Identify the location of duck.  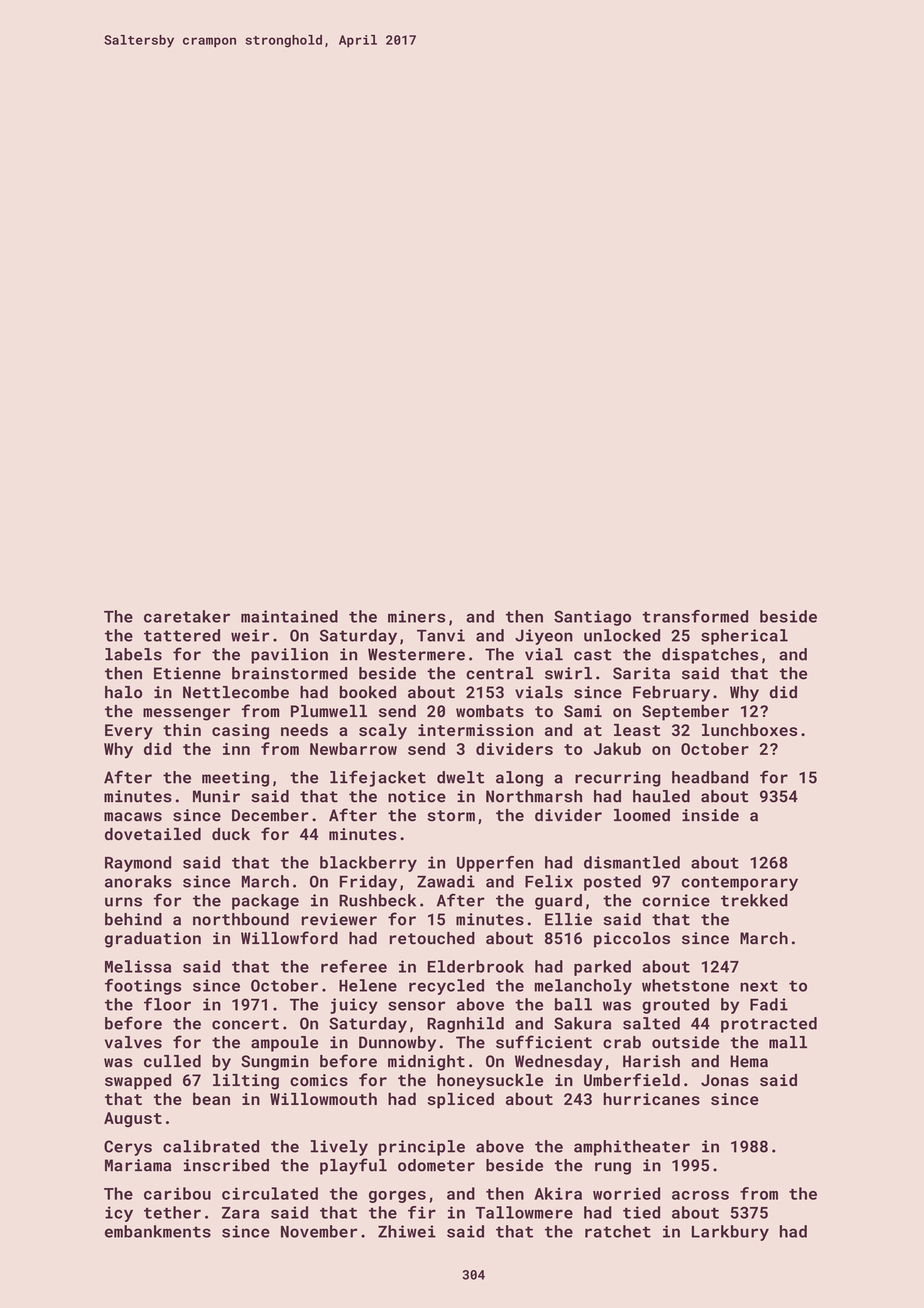
(231, 834).
